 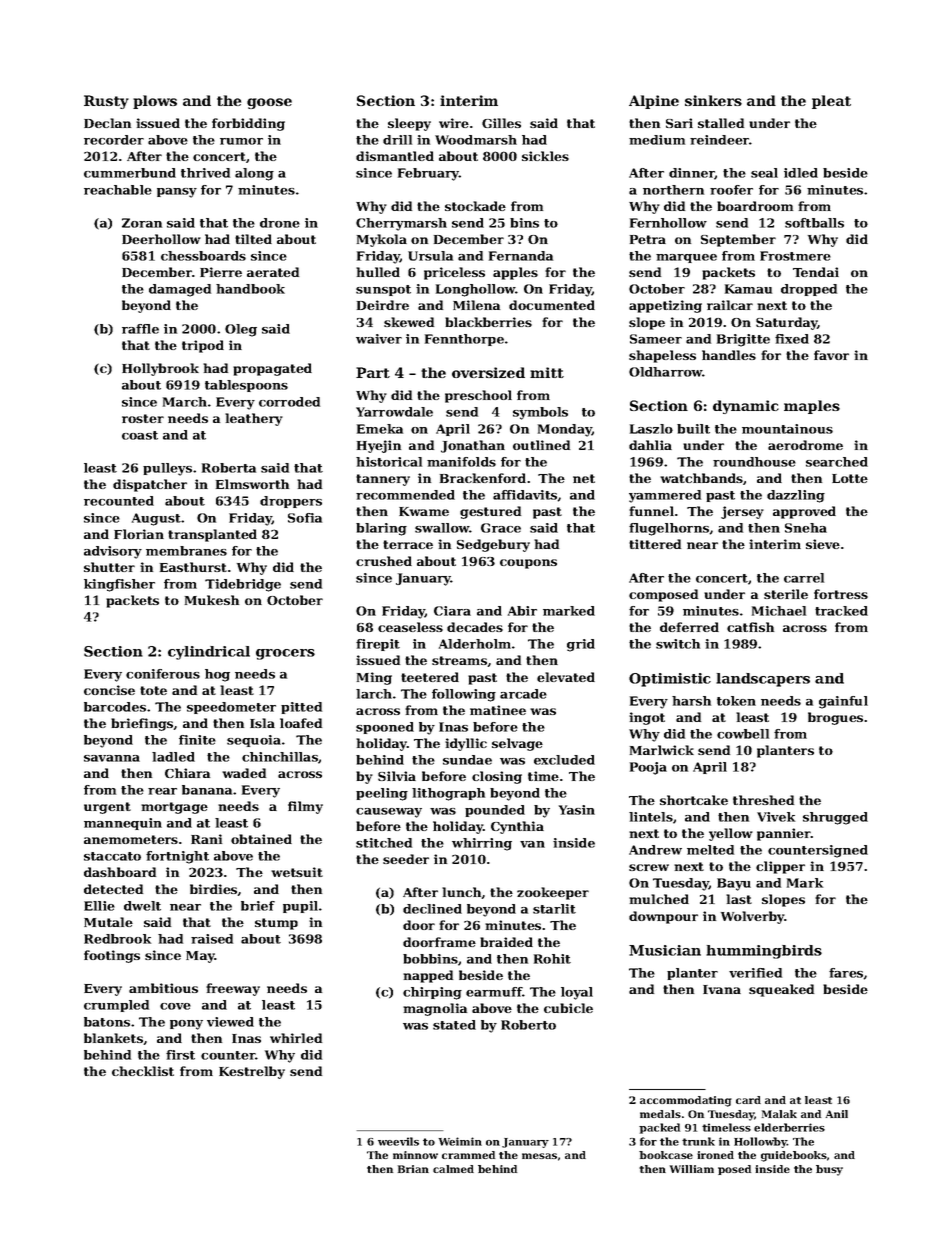 I want to click on Vivek, so click(x=776, y=817).
